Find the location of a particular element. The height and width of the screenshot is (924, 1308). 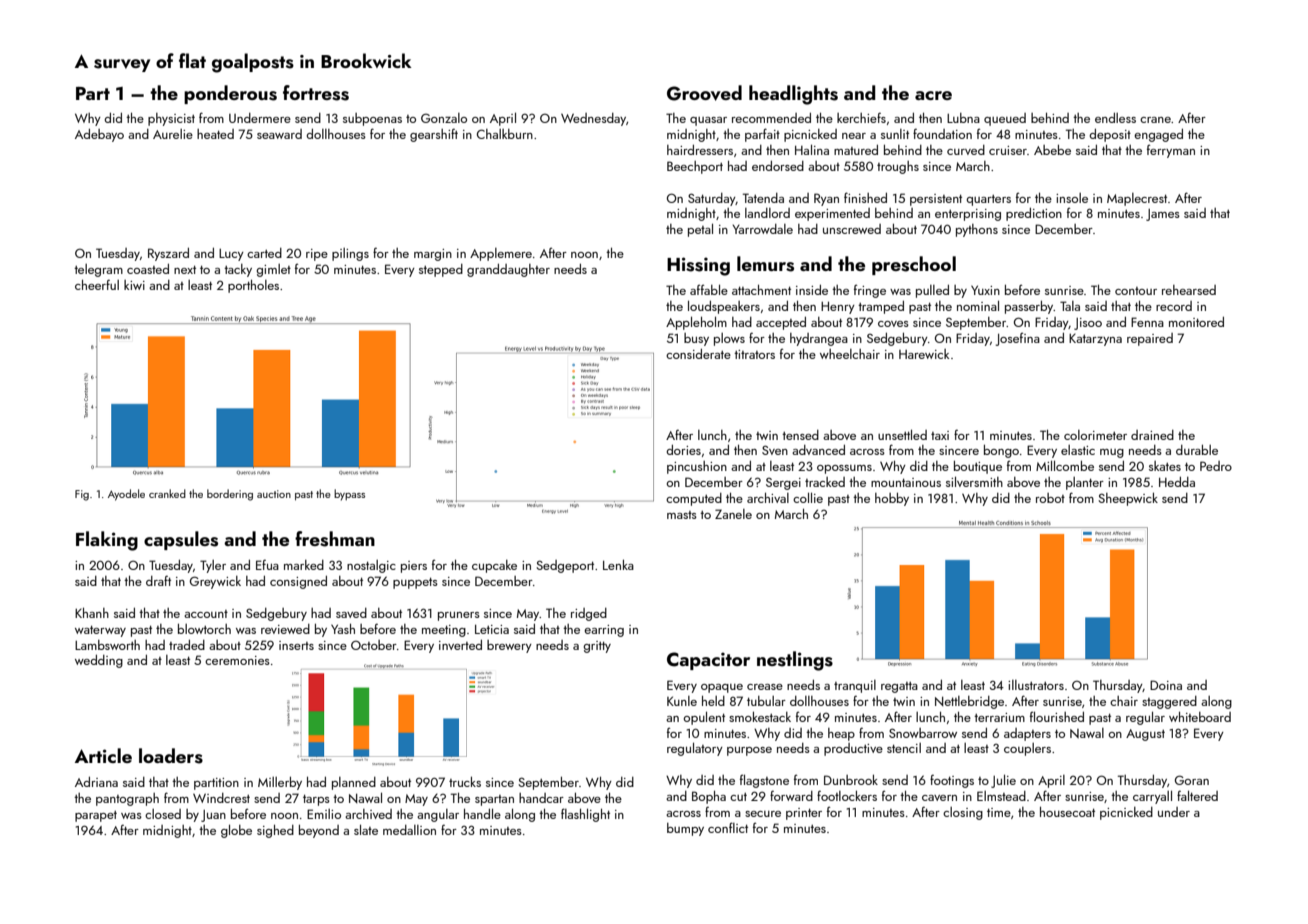

reviewed is located at coordinates (285, 629).
